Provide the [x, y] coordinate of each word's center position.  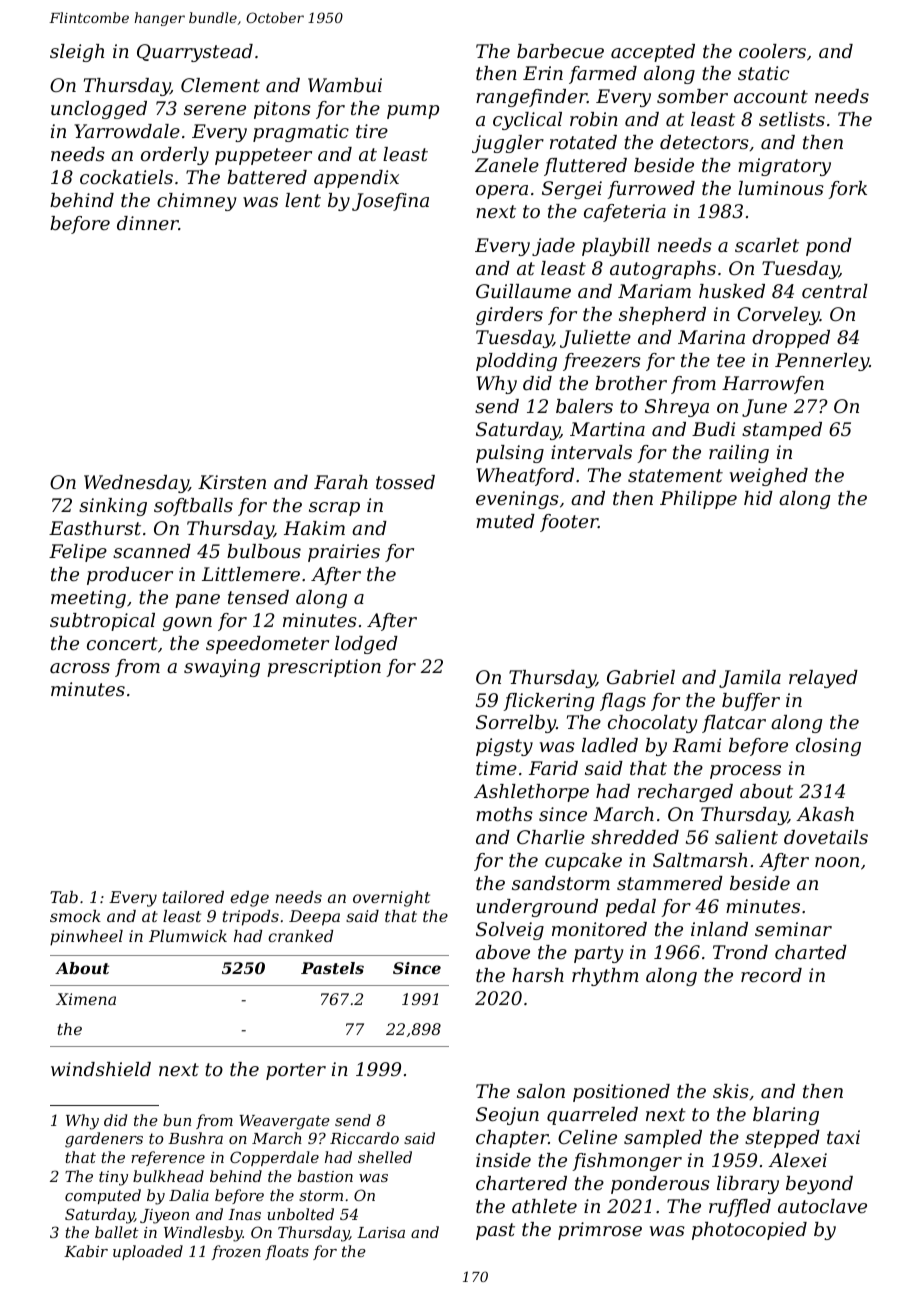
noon [837, 862]
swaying [222, 668]
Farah [341, 482]
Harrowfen [773, 385]
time [496, 768]
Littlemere [251, 574]
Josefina [390, 202]
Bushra [195, 1138]
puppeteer [263, 156]
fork [847, 190]
